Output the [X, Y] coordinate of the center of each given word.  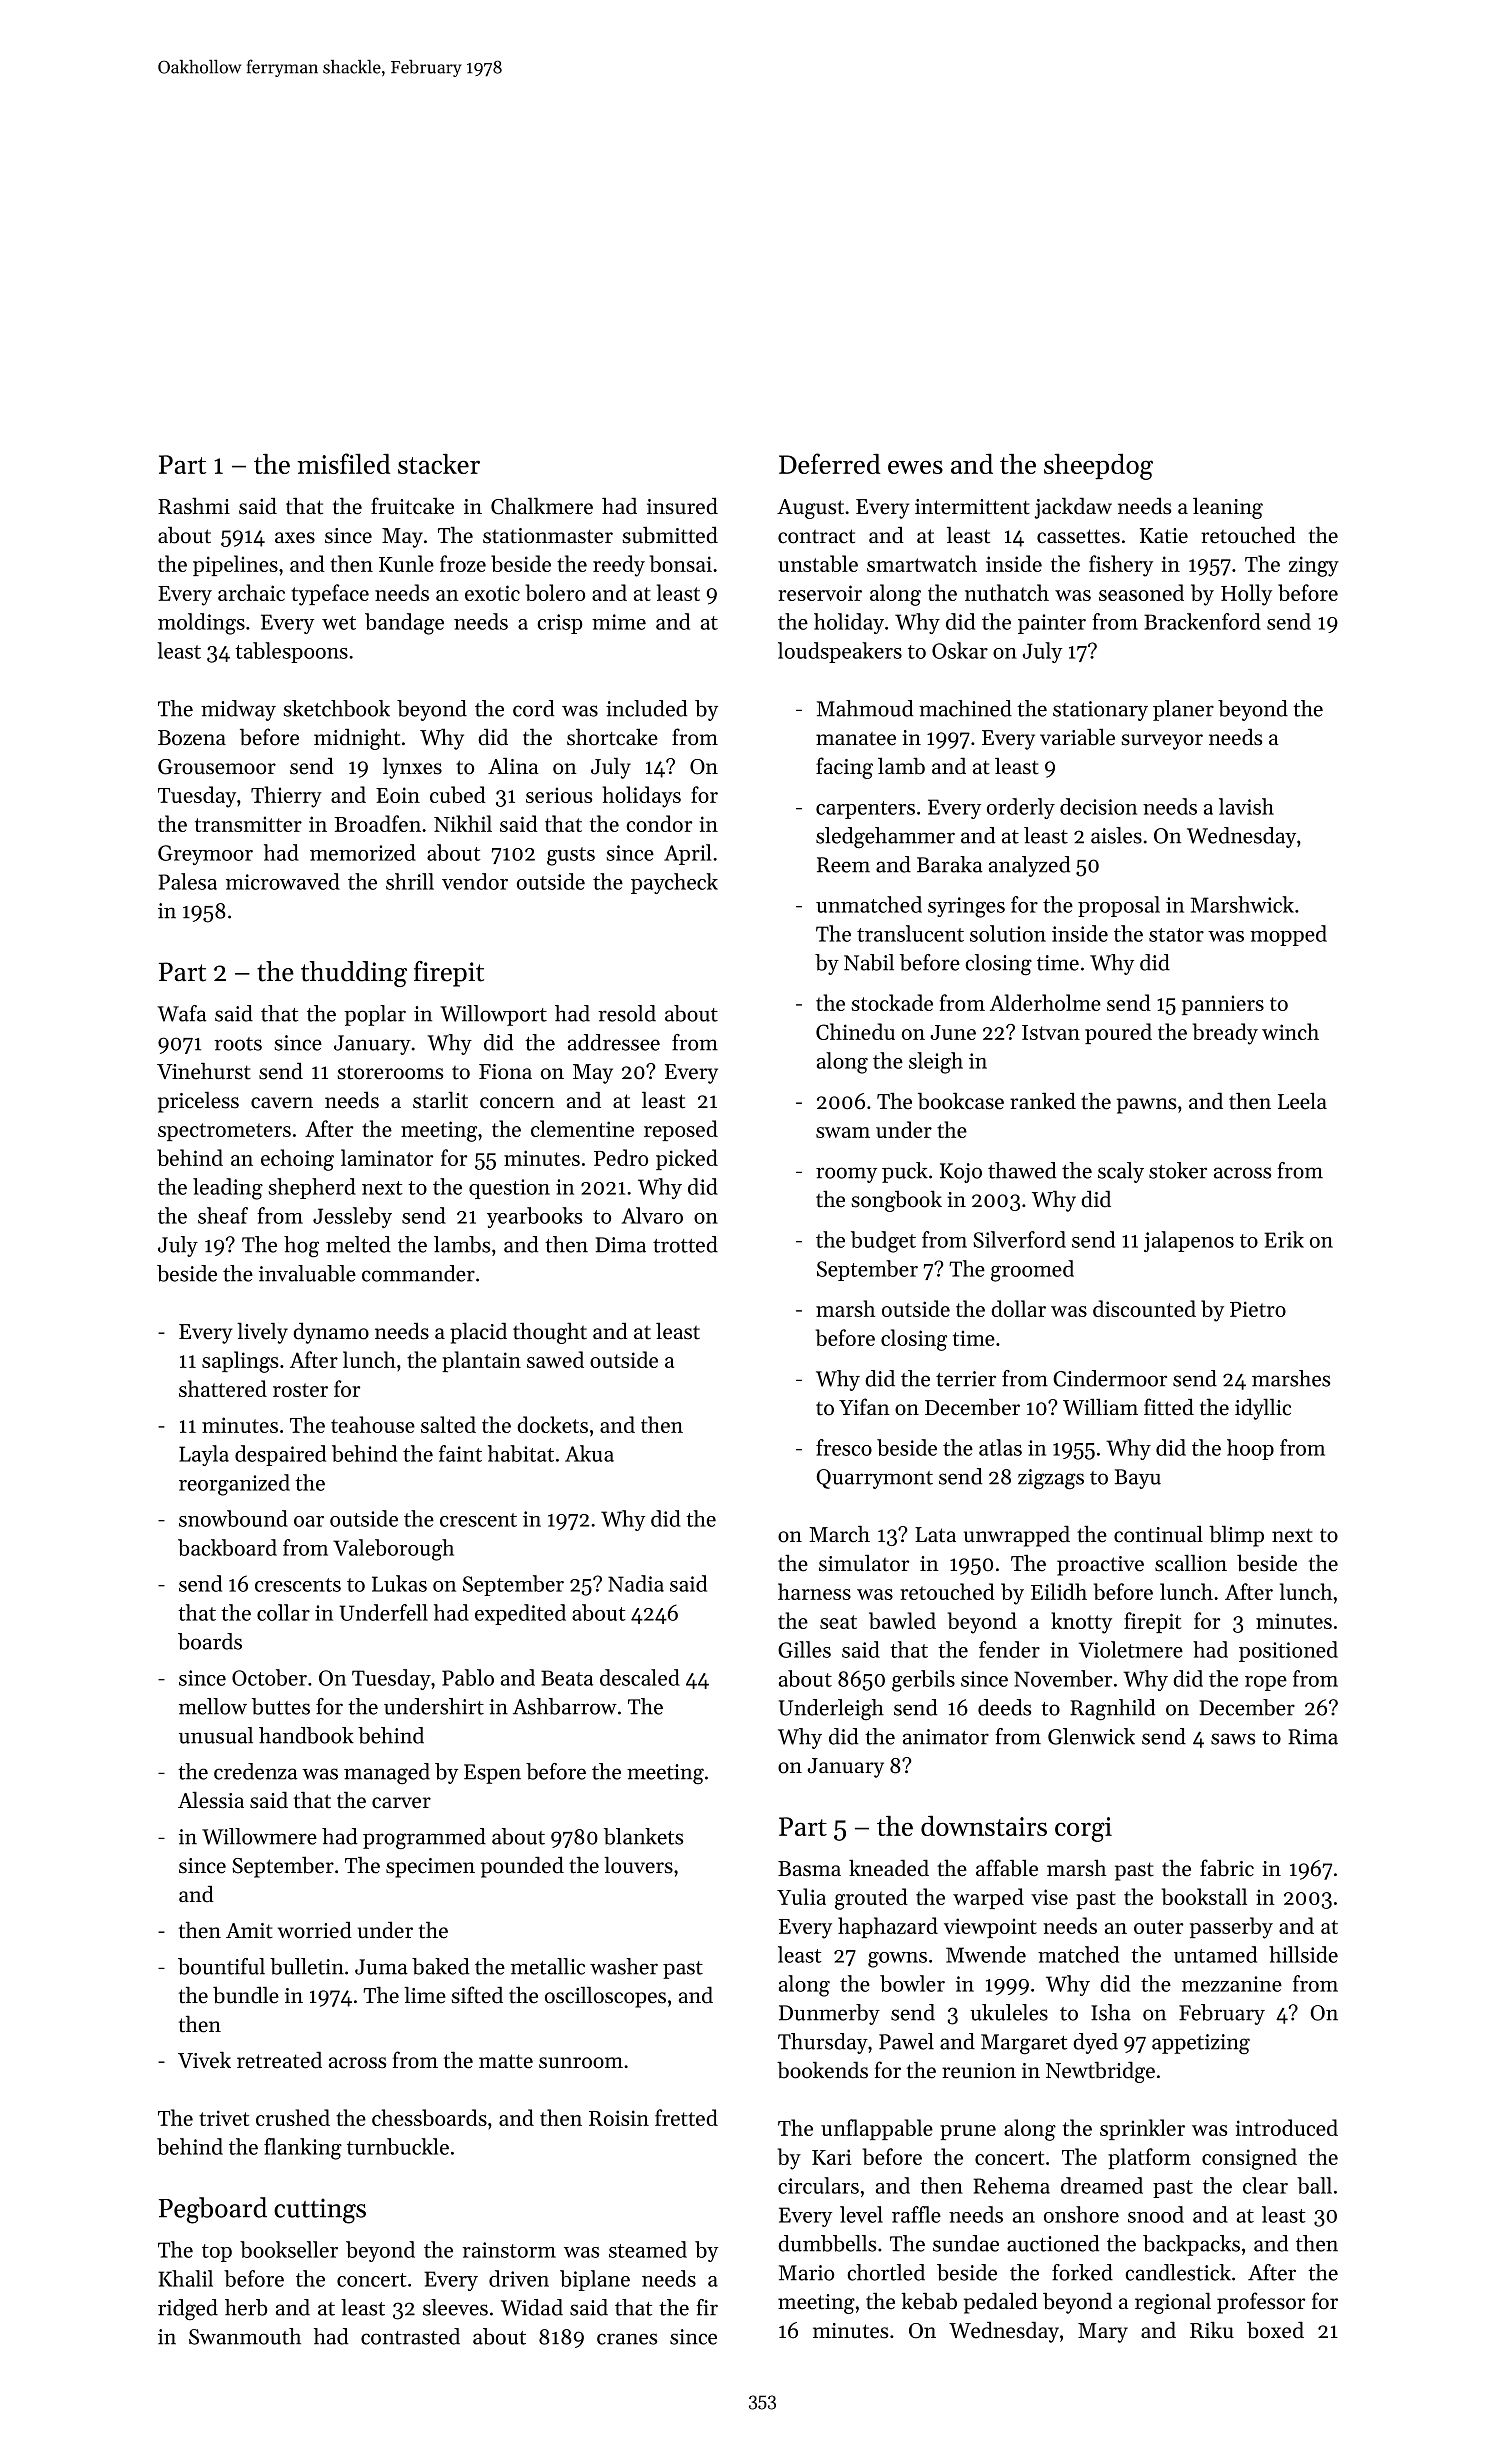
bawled [902, 1620]
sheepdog [1098, 466]
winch [1290, 1031]
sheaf [223, 1215]
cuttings [320, 2211]
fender [1009, 1649]
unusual [216, 1735]
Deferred [830, 463]
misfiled [344, 463]
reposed [681, 1130]
